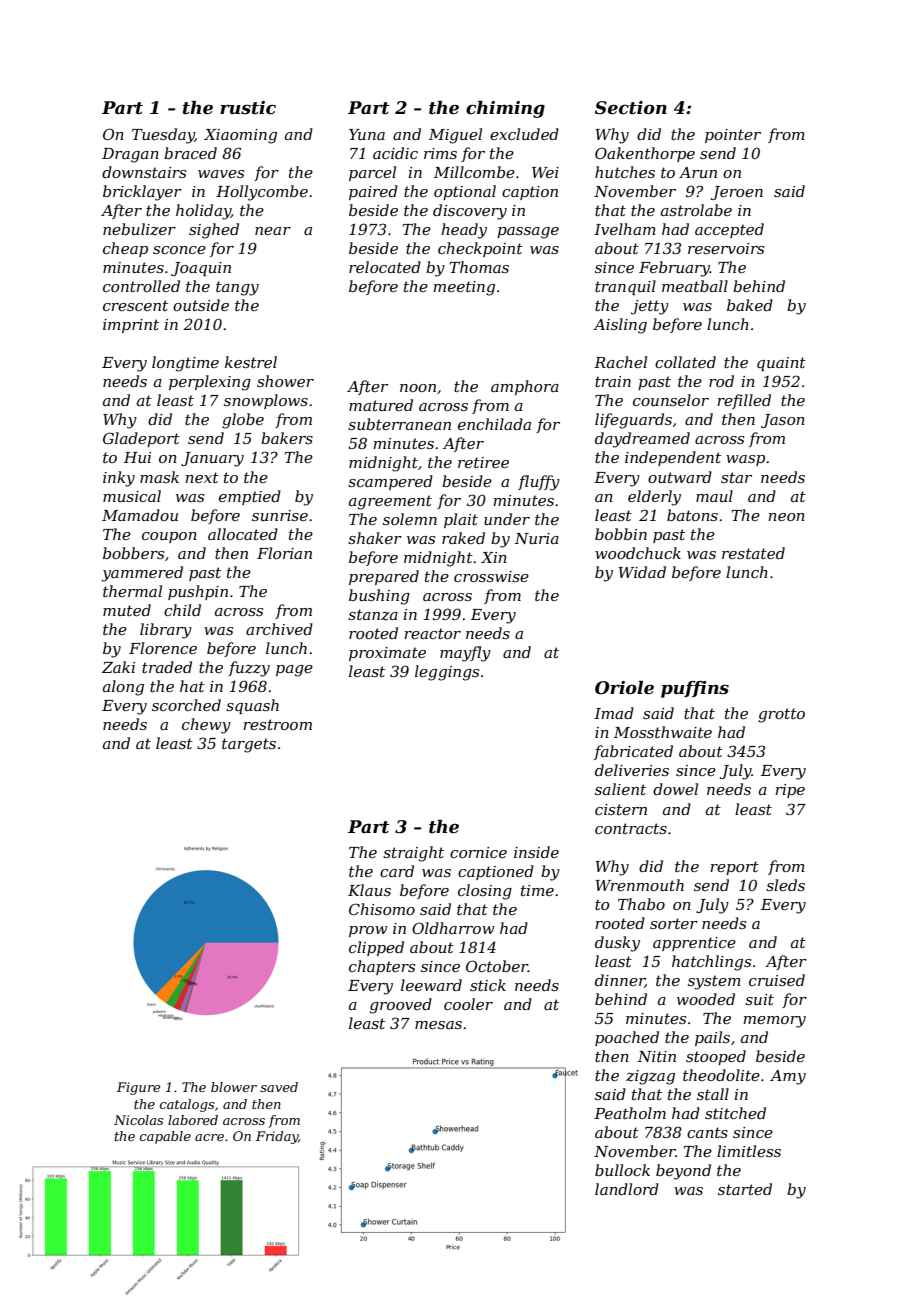 This screenshot has width=908, height=1316. What do you see at coordinates (683, 1172) in the screenshot?
I see `beyond` at bounding box center [683, 1172].
